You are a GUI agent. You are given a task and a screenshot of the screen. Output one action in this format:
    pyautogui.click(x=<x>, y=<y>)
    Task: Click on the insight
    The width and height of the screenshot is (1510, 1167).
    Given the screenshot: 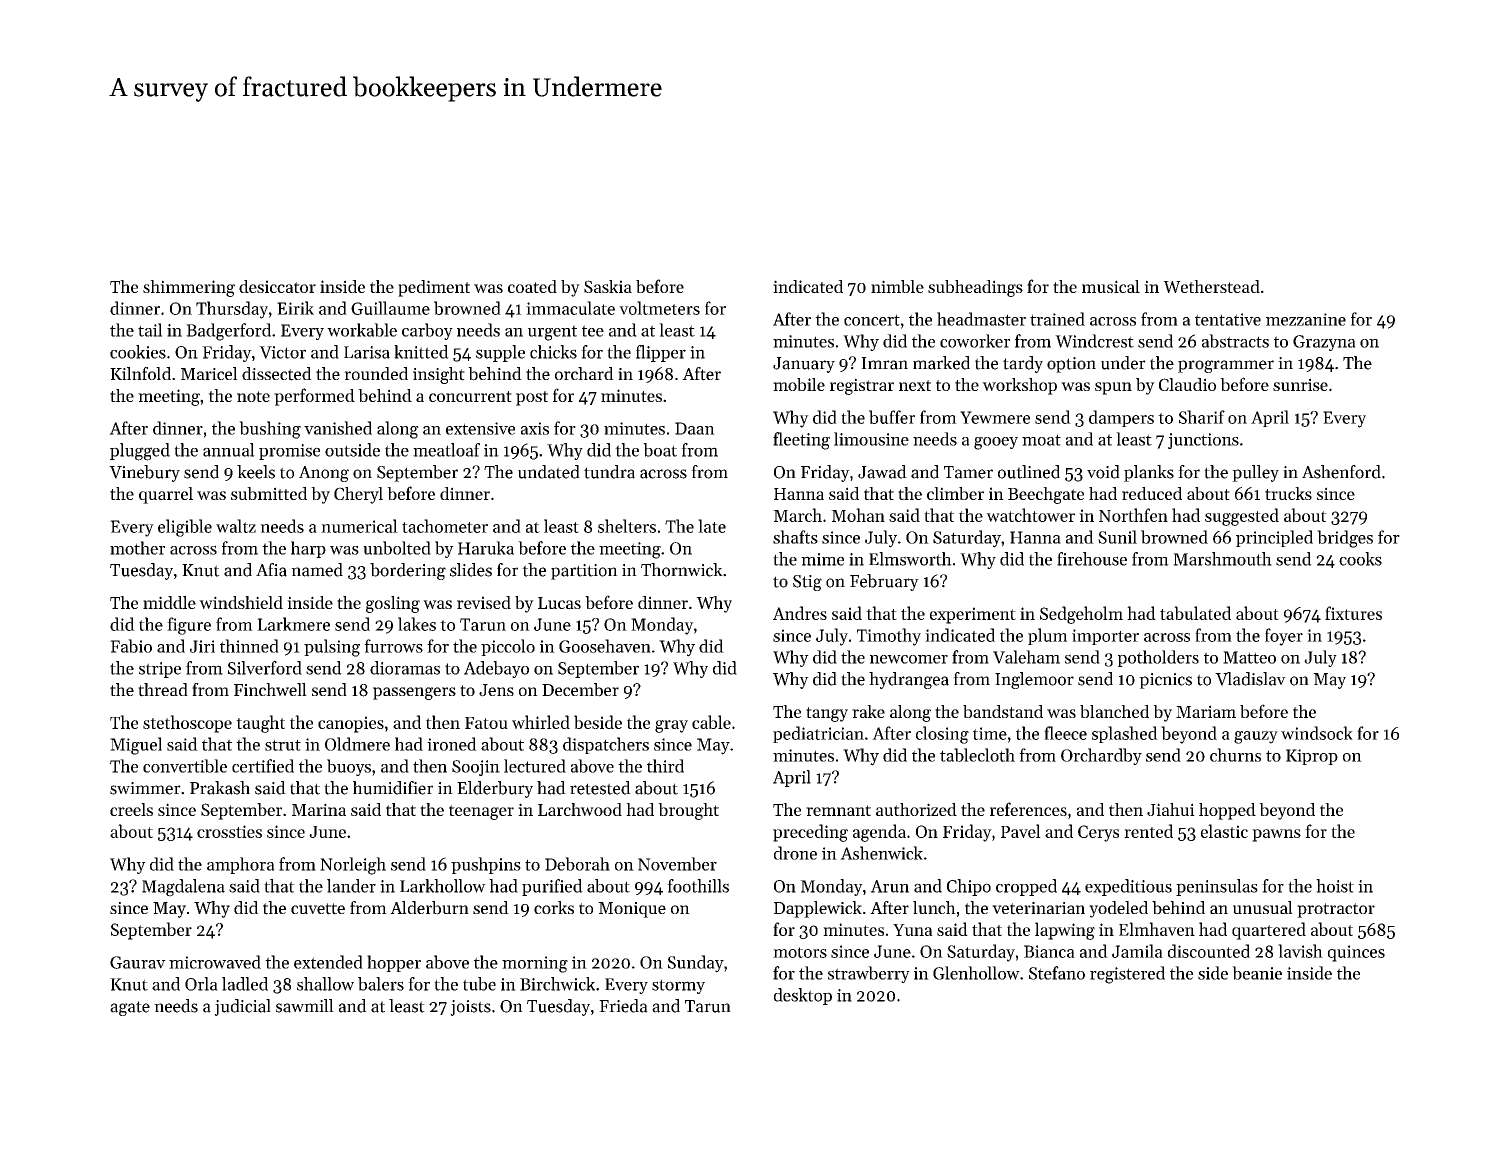 What is the action you would take?
    pyautogui.click(x=439, y=375)
